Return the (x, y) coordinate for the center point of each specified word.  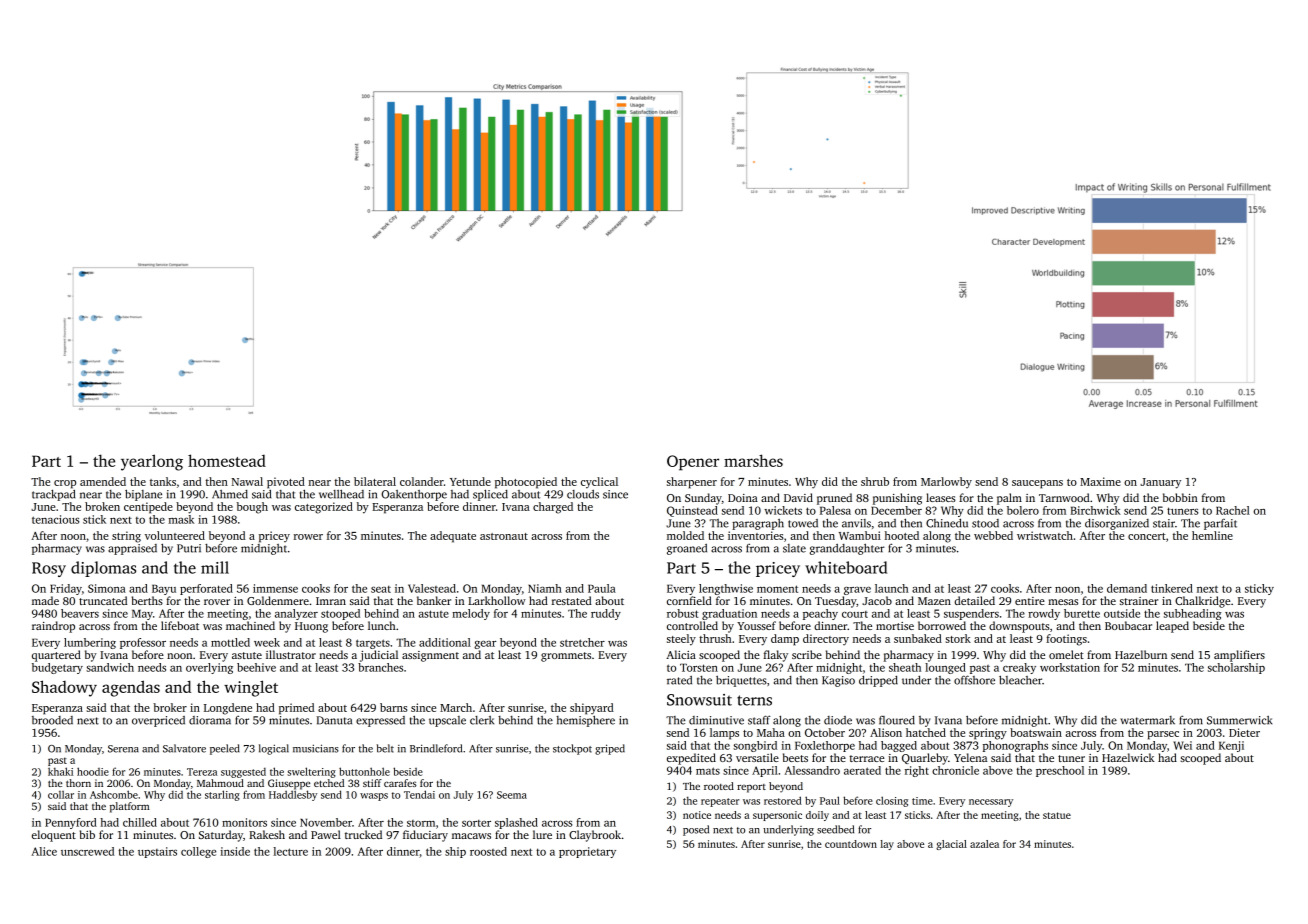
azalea (984, 844)
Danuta (334, 720)
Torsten (699, 668)
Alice (44, 851)
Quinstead (692, 511)
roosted (488, 851)
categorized (324, 508)
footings (1066, 640)
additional (445, 642)
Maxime (1100, 481)
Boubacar (1128, 625)
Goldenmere (278, 600)
